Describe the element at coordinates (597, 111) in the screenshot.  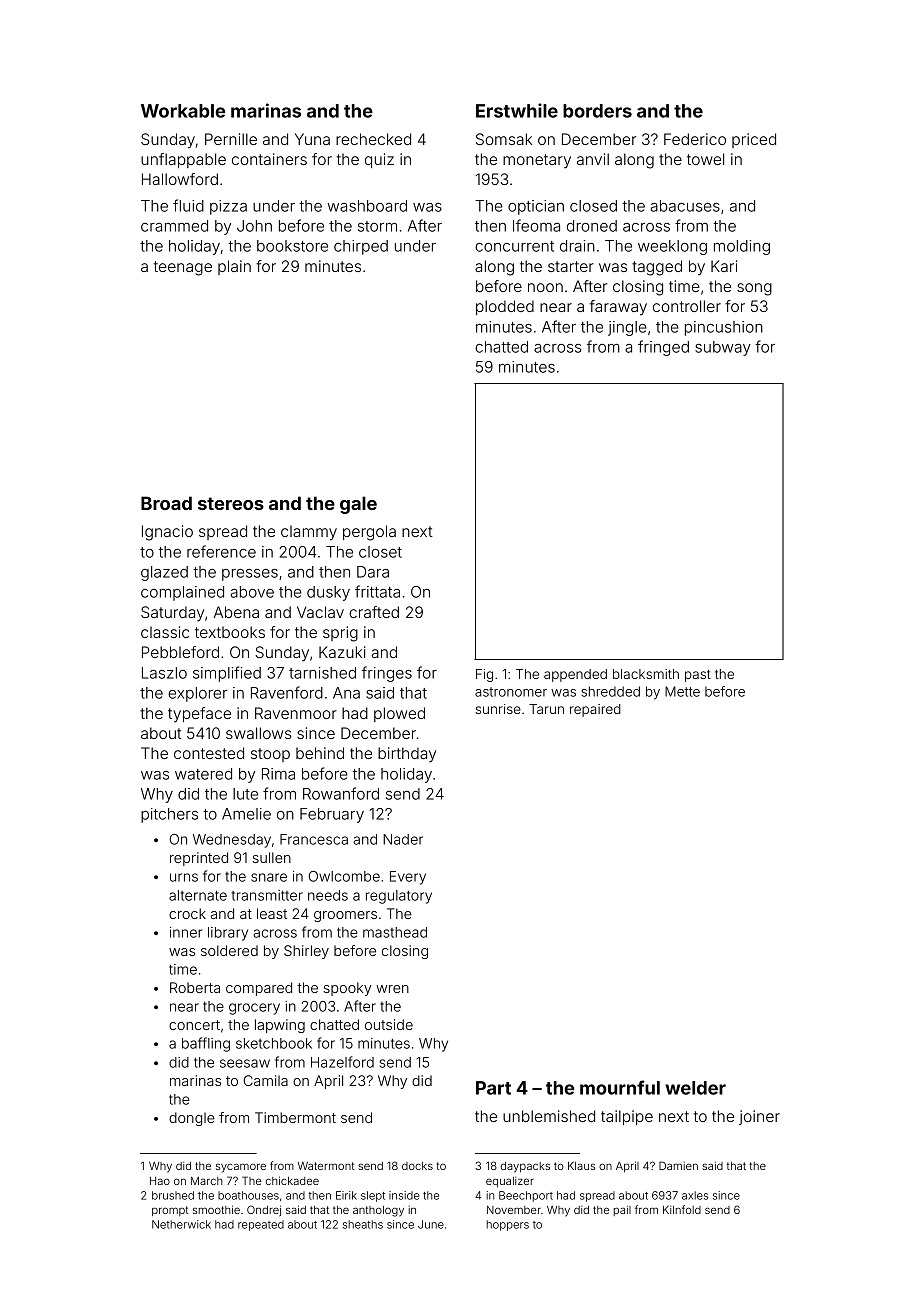
I see `borders` at that location.
